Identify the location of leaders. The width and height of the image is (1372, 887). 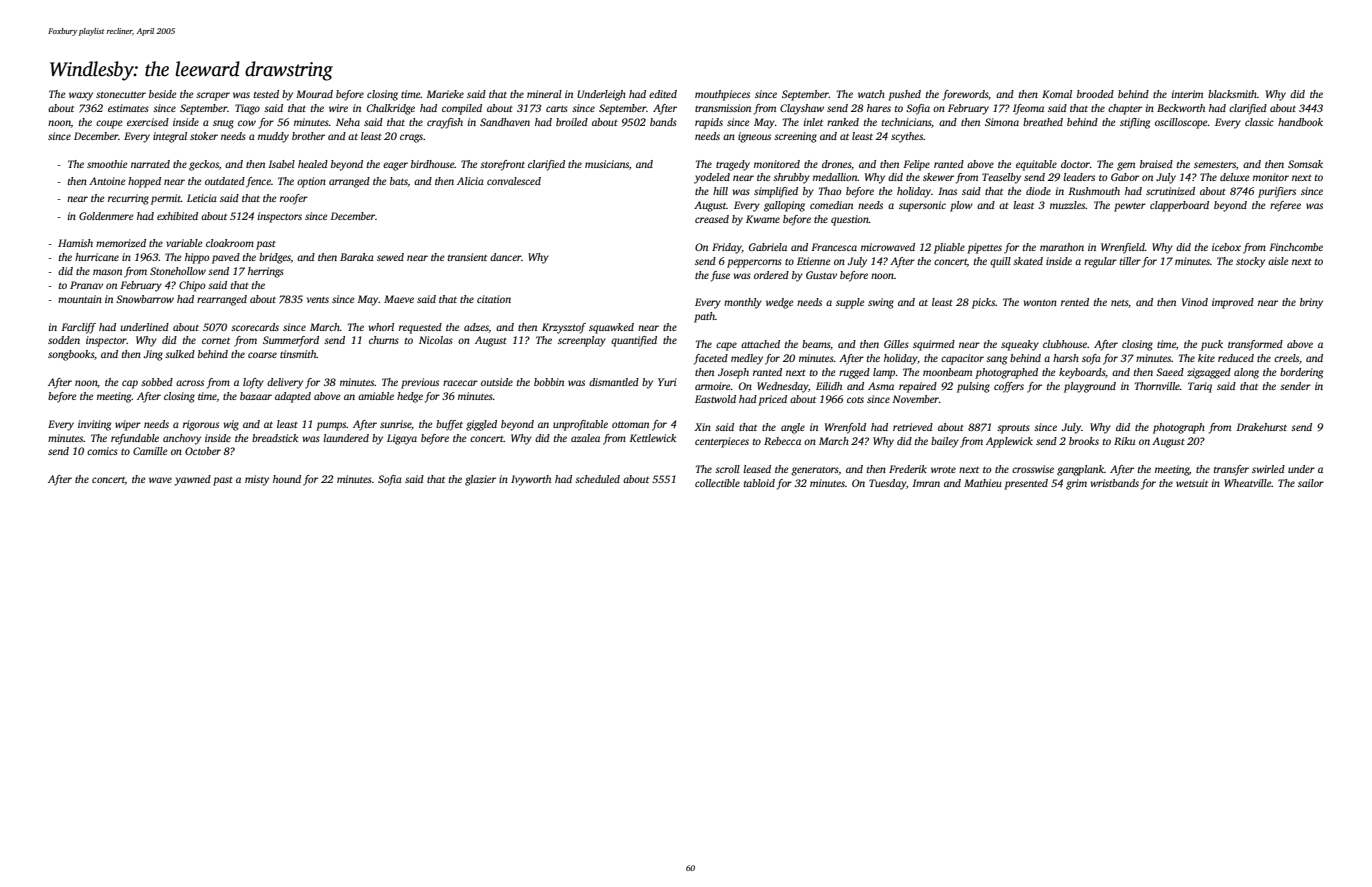
(1079, 177).
